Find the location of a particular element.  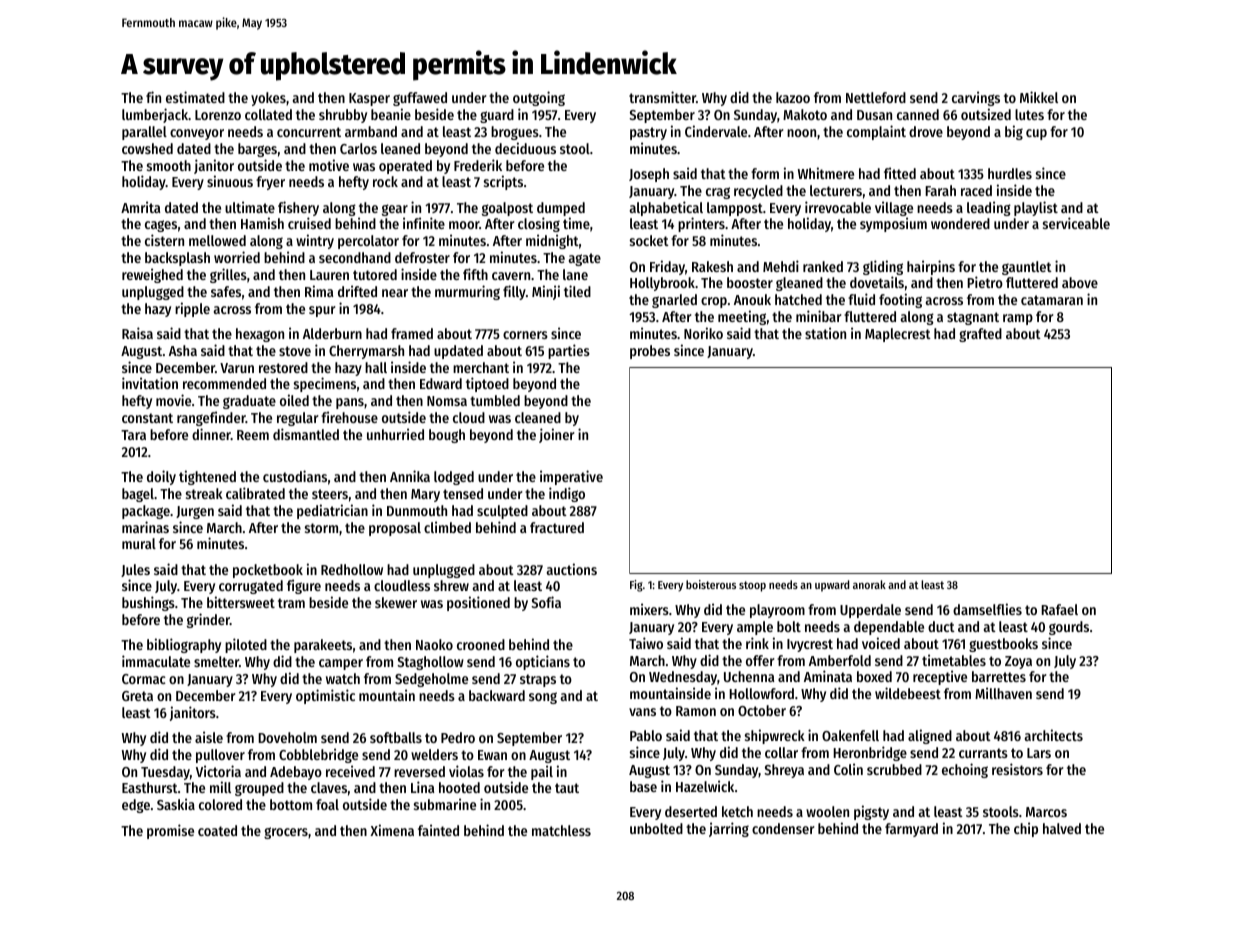

lodged is located at coordinates (454, 478).
